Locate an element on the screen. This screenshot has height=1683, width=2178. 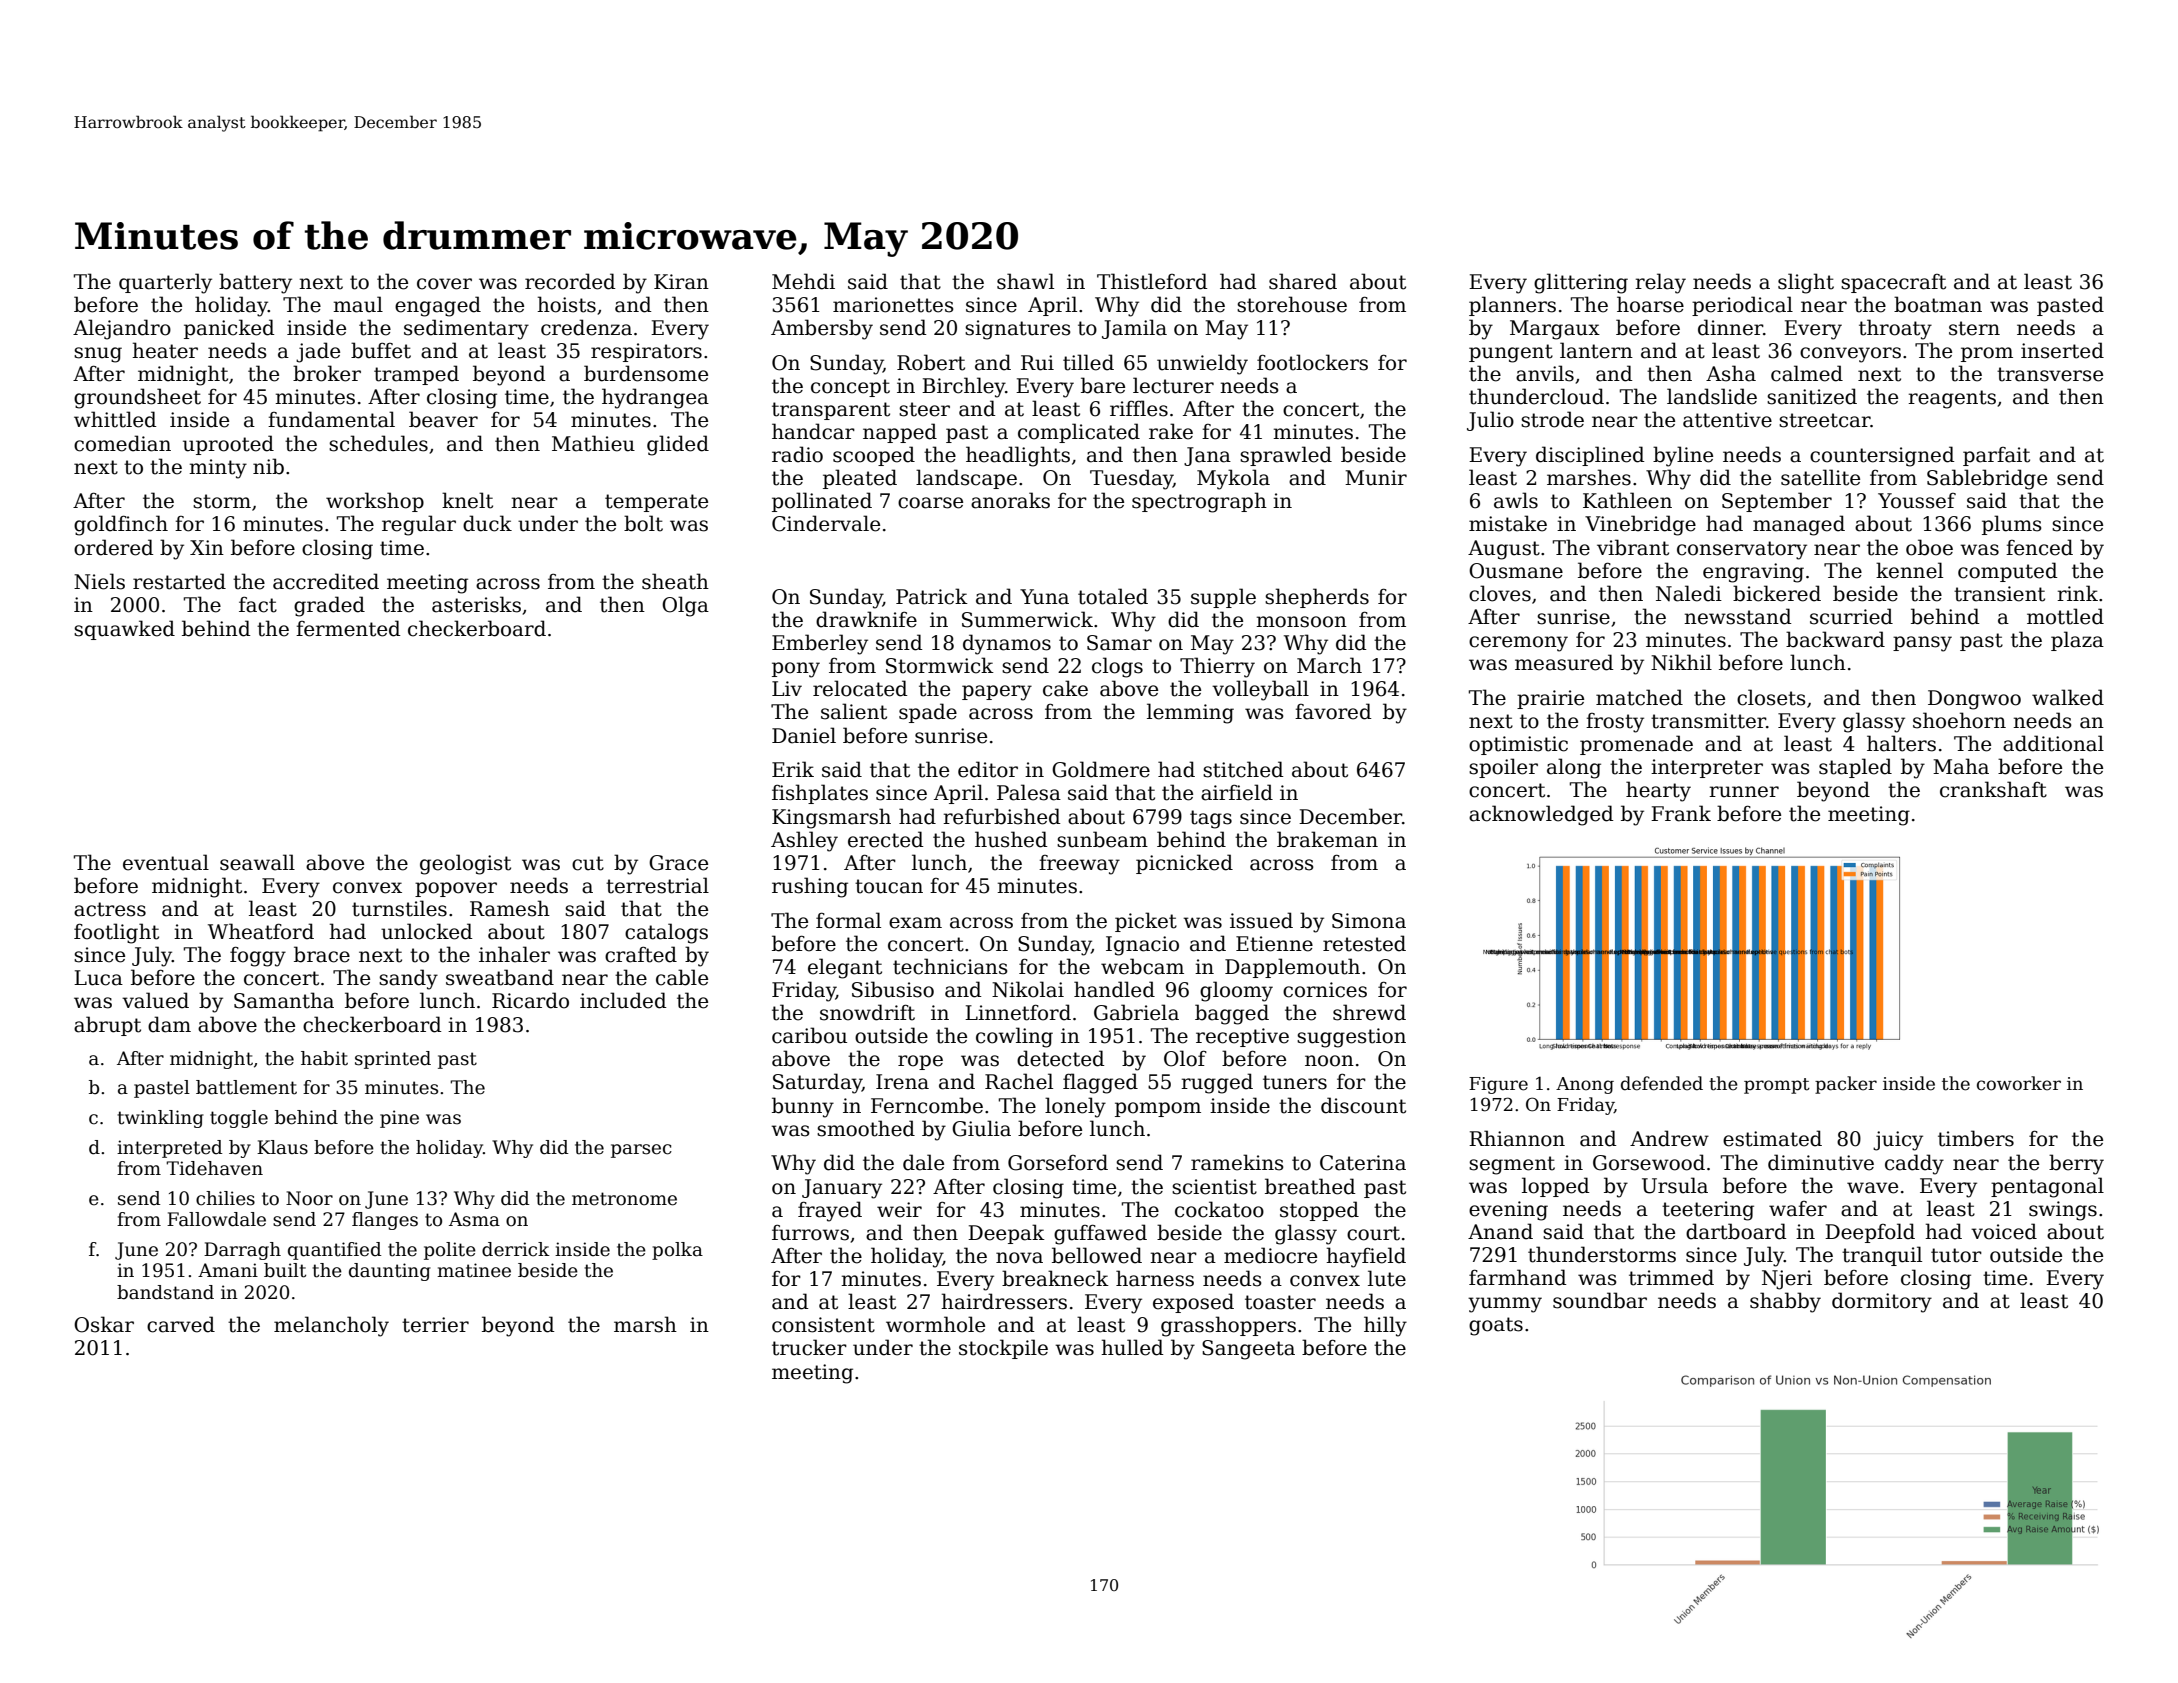
stockpile is located at coordinates (1003, 1349).
